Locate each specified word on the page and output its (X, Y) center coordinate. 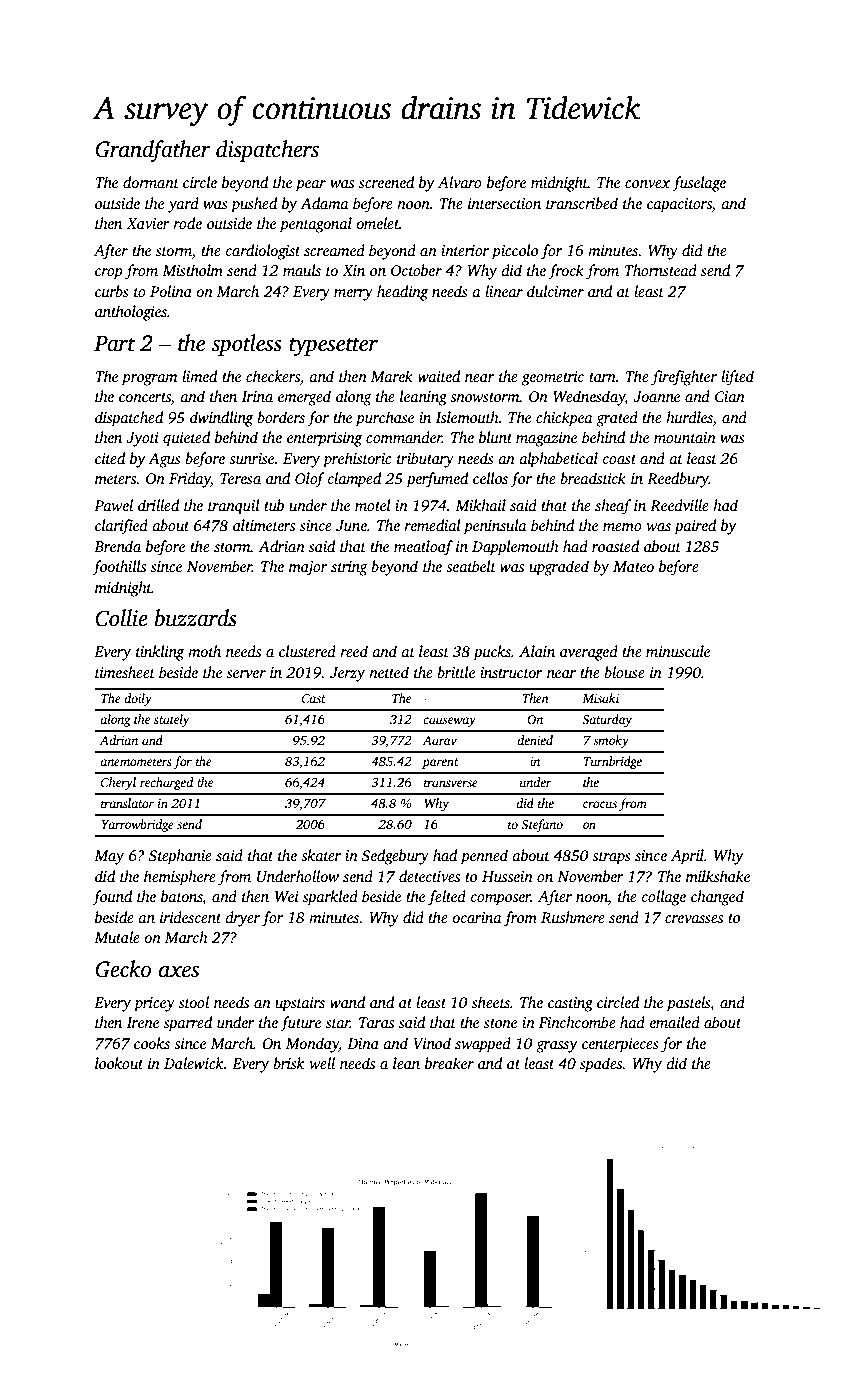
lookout (119, 1063)
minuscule (678, 651)
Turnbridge (612, 762)
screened (386, 182)
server (246, 674)
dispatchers (267, 151)
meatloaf (423, 548)
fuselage (699, 184)
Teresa (240, 478)
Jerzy (347, 674)
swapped (483, 1045)
